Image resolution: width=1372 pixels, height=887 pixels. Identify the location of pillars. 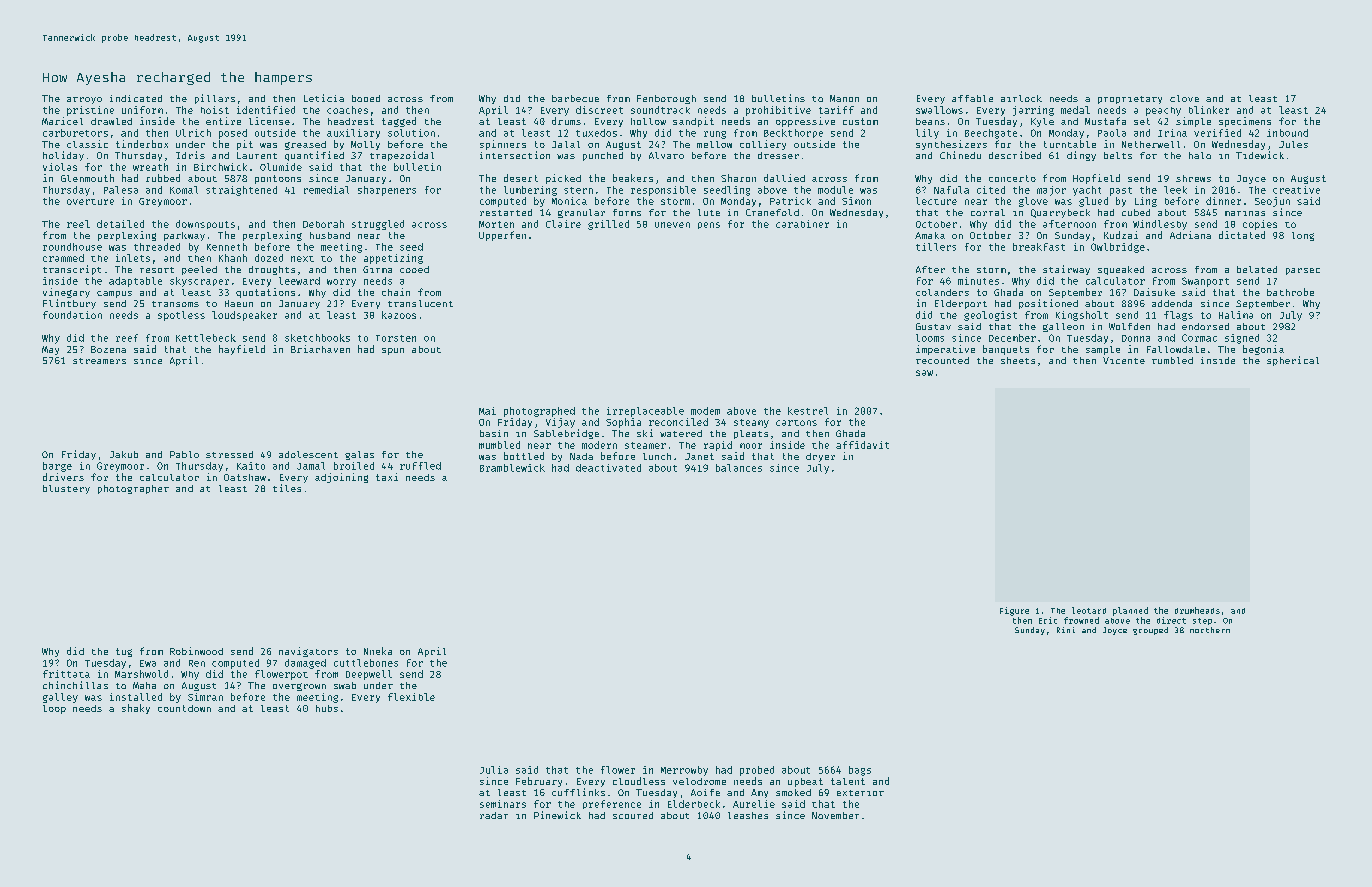
(215, 99).
